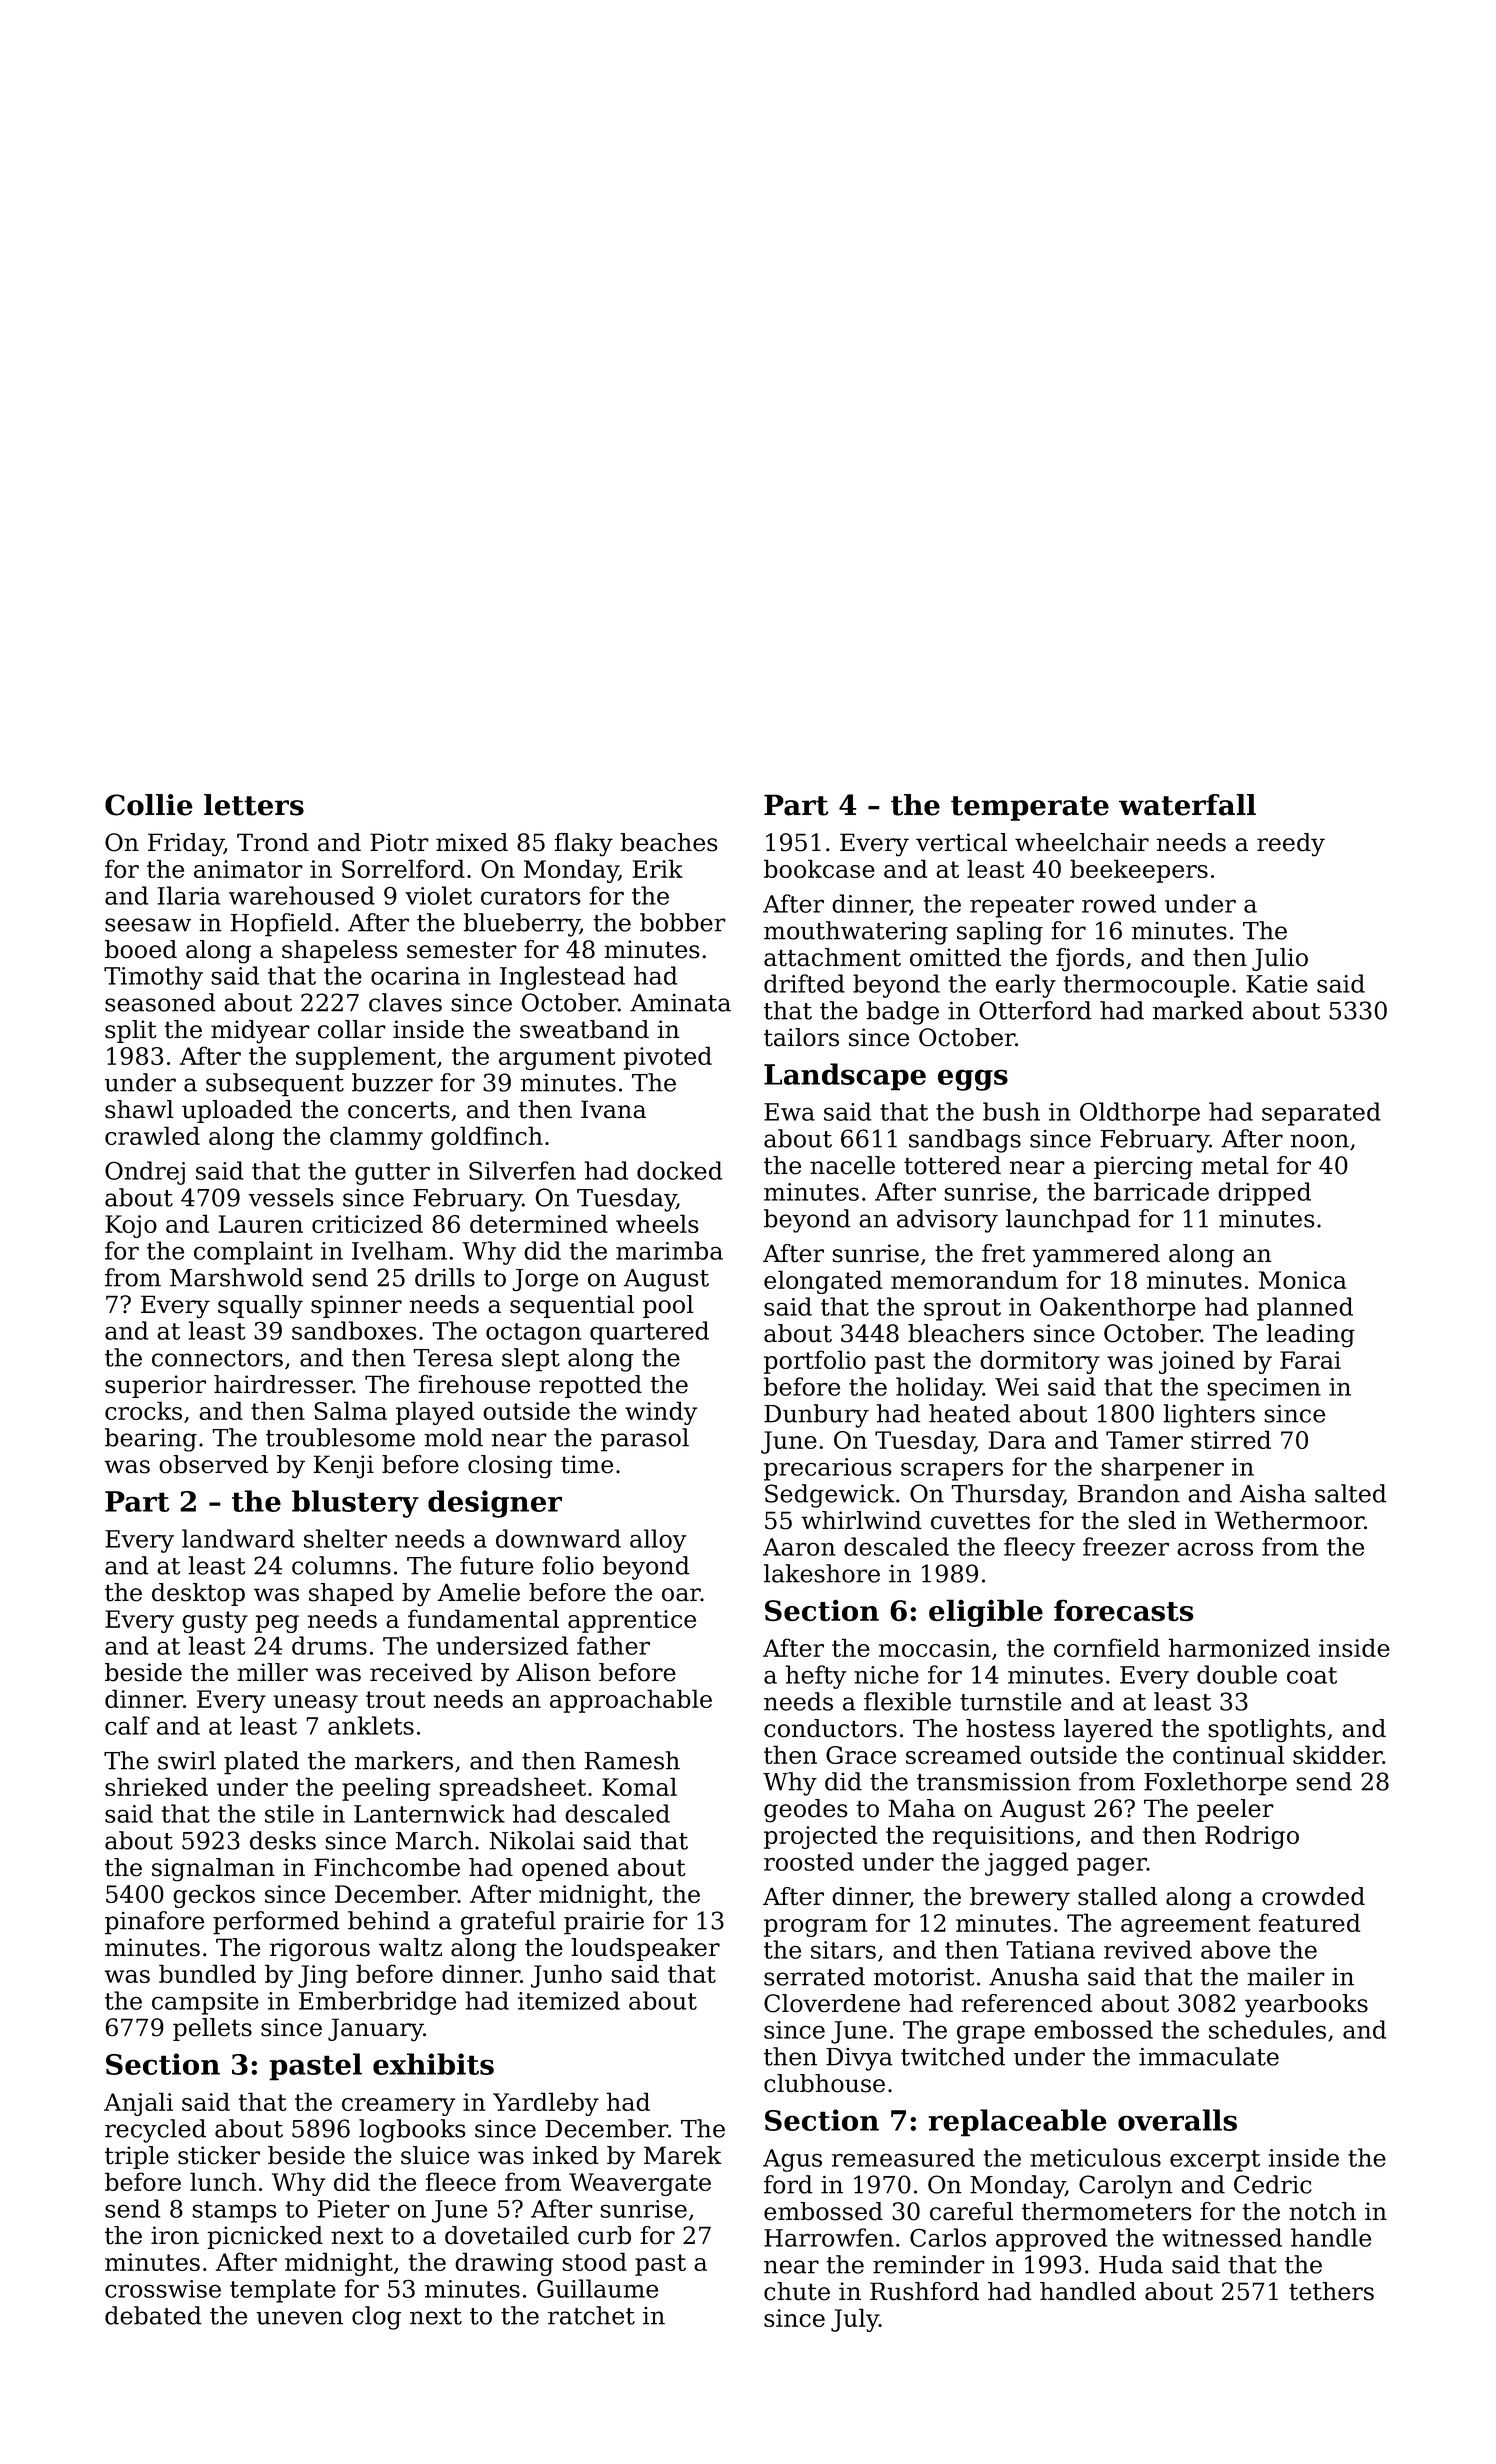 This screenshot has width=1496, height=2464. Describe the element at coordinates (789, 1112) in the screenshot. I see `Ewa` at that location.
